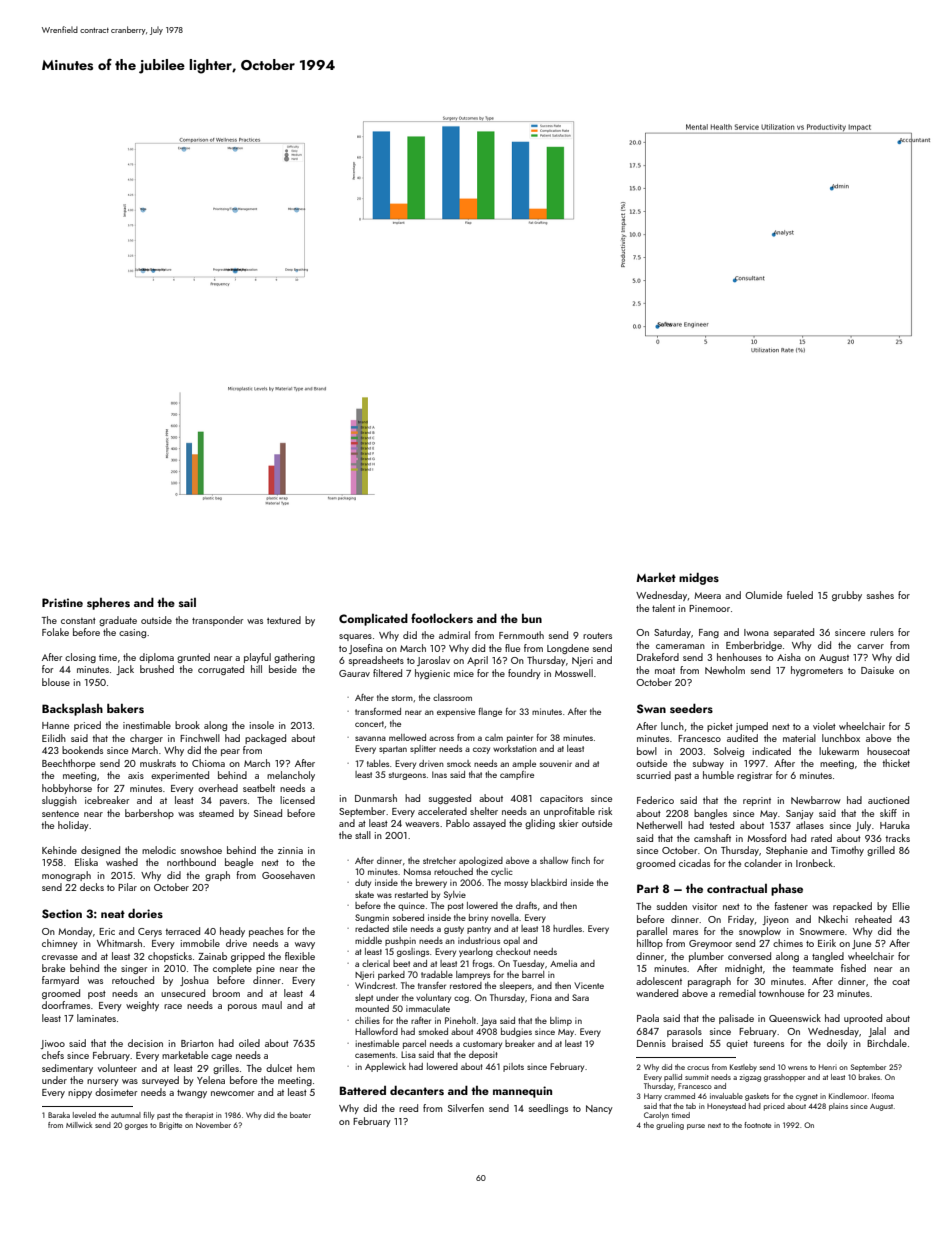  Describe the element at coordinates (494, 737) in the document. I see `calm` at that location.
